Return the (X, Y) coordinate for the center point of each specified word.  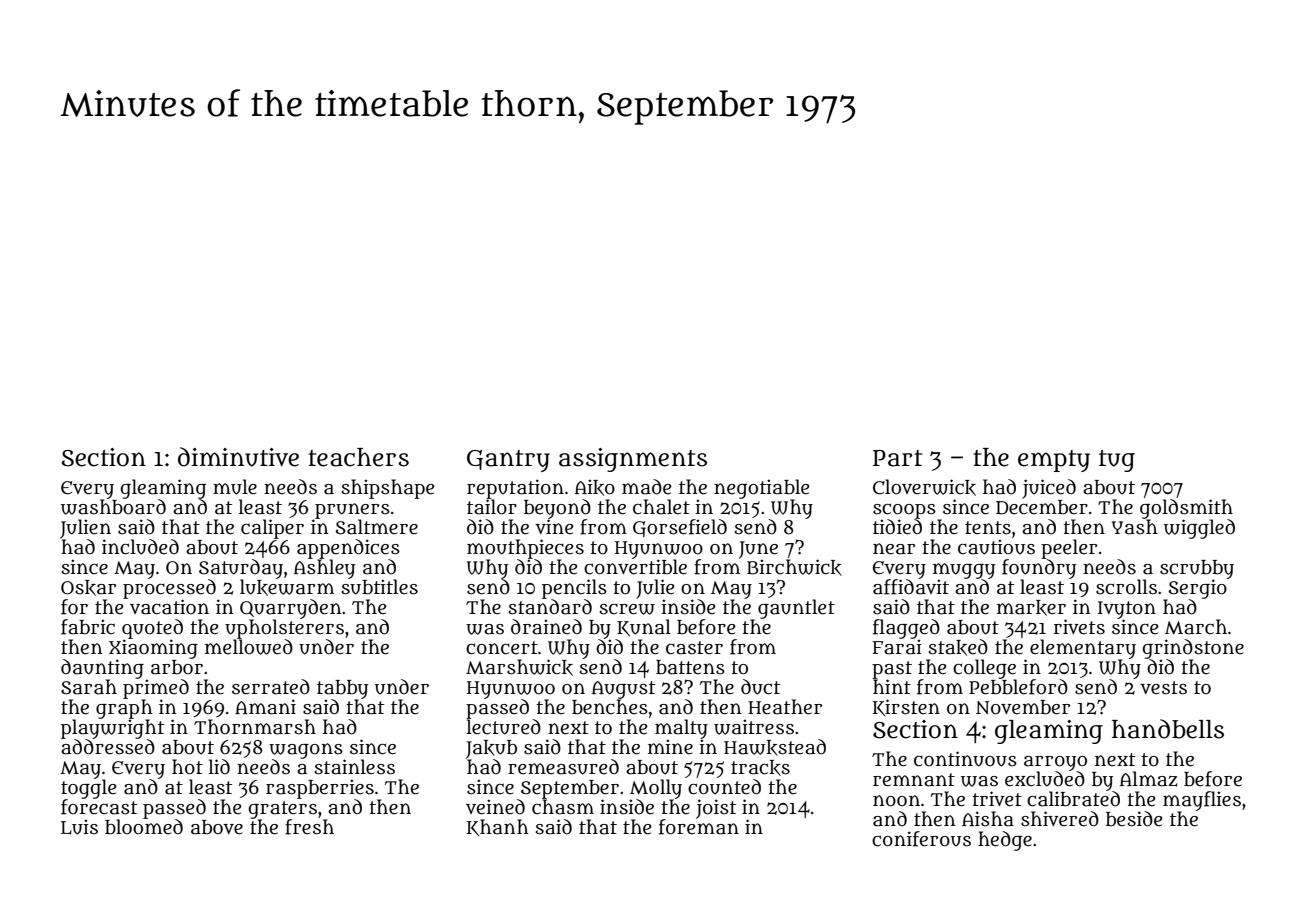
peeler (1069, 549)
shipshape (388, 489)
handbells (1168, 729)
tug (1117, 461)
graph (124, 709)
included (140, 547)
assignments (633, 460)
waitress (754, 727)
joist (716, 809)
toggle (89, 789)
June (758, 550)
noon (896, 801)
